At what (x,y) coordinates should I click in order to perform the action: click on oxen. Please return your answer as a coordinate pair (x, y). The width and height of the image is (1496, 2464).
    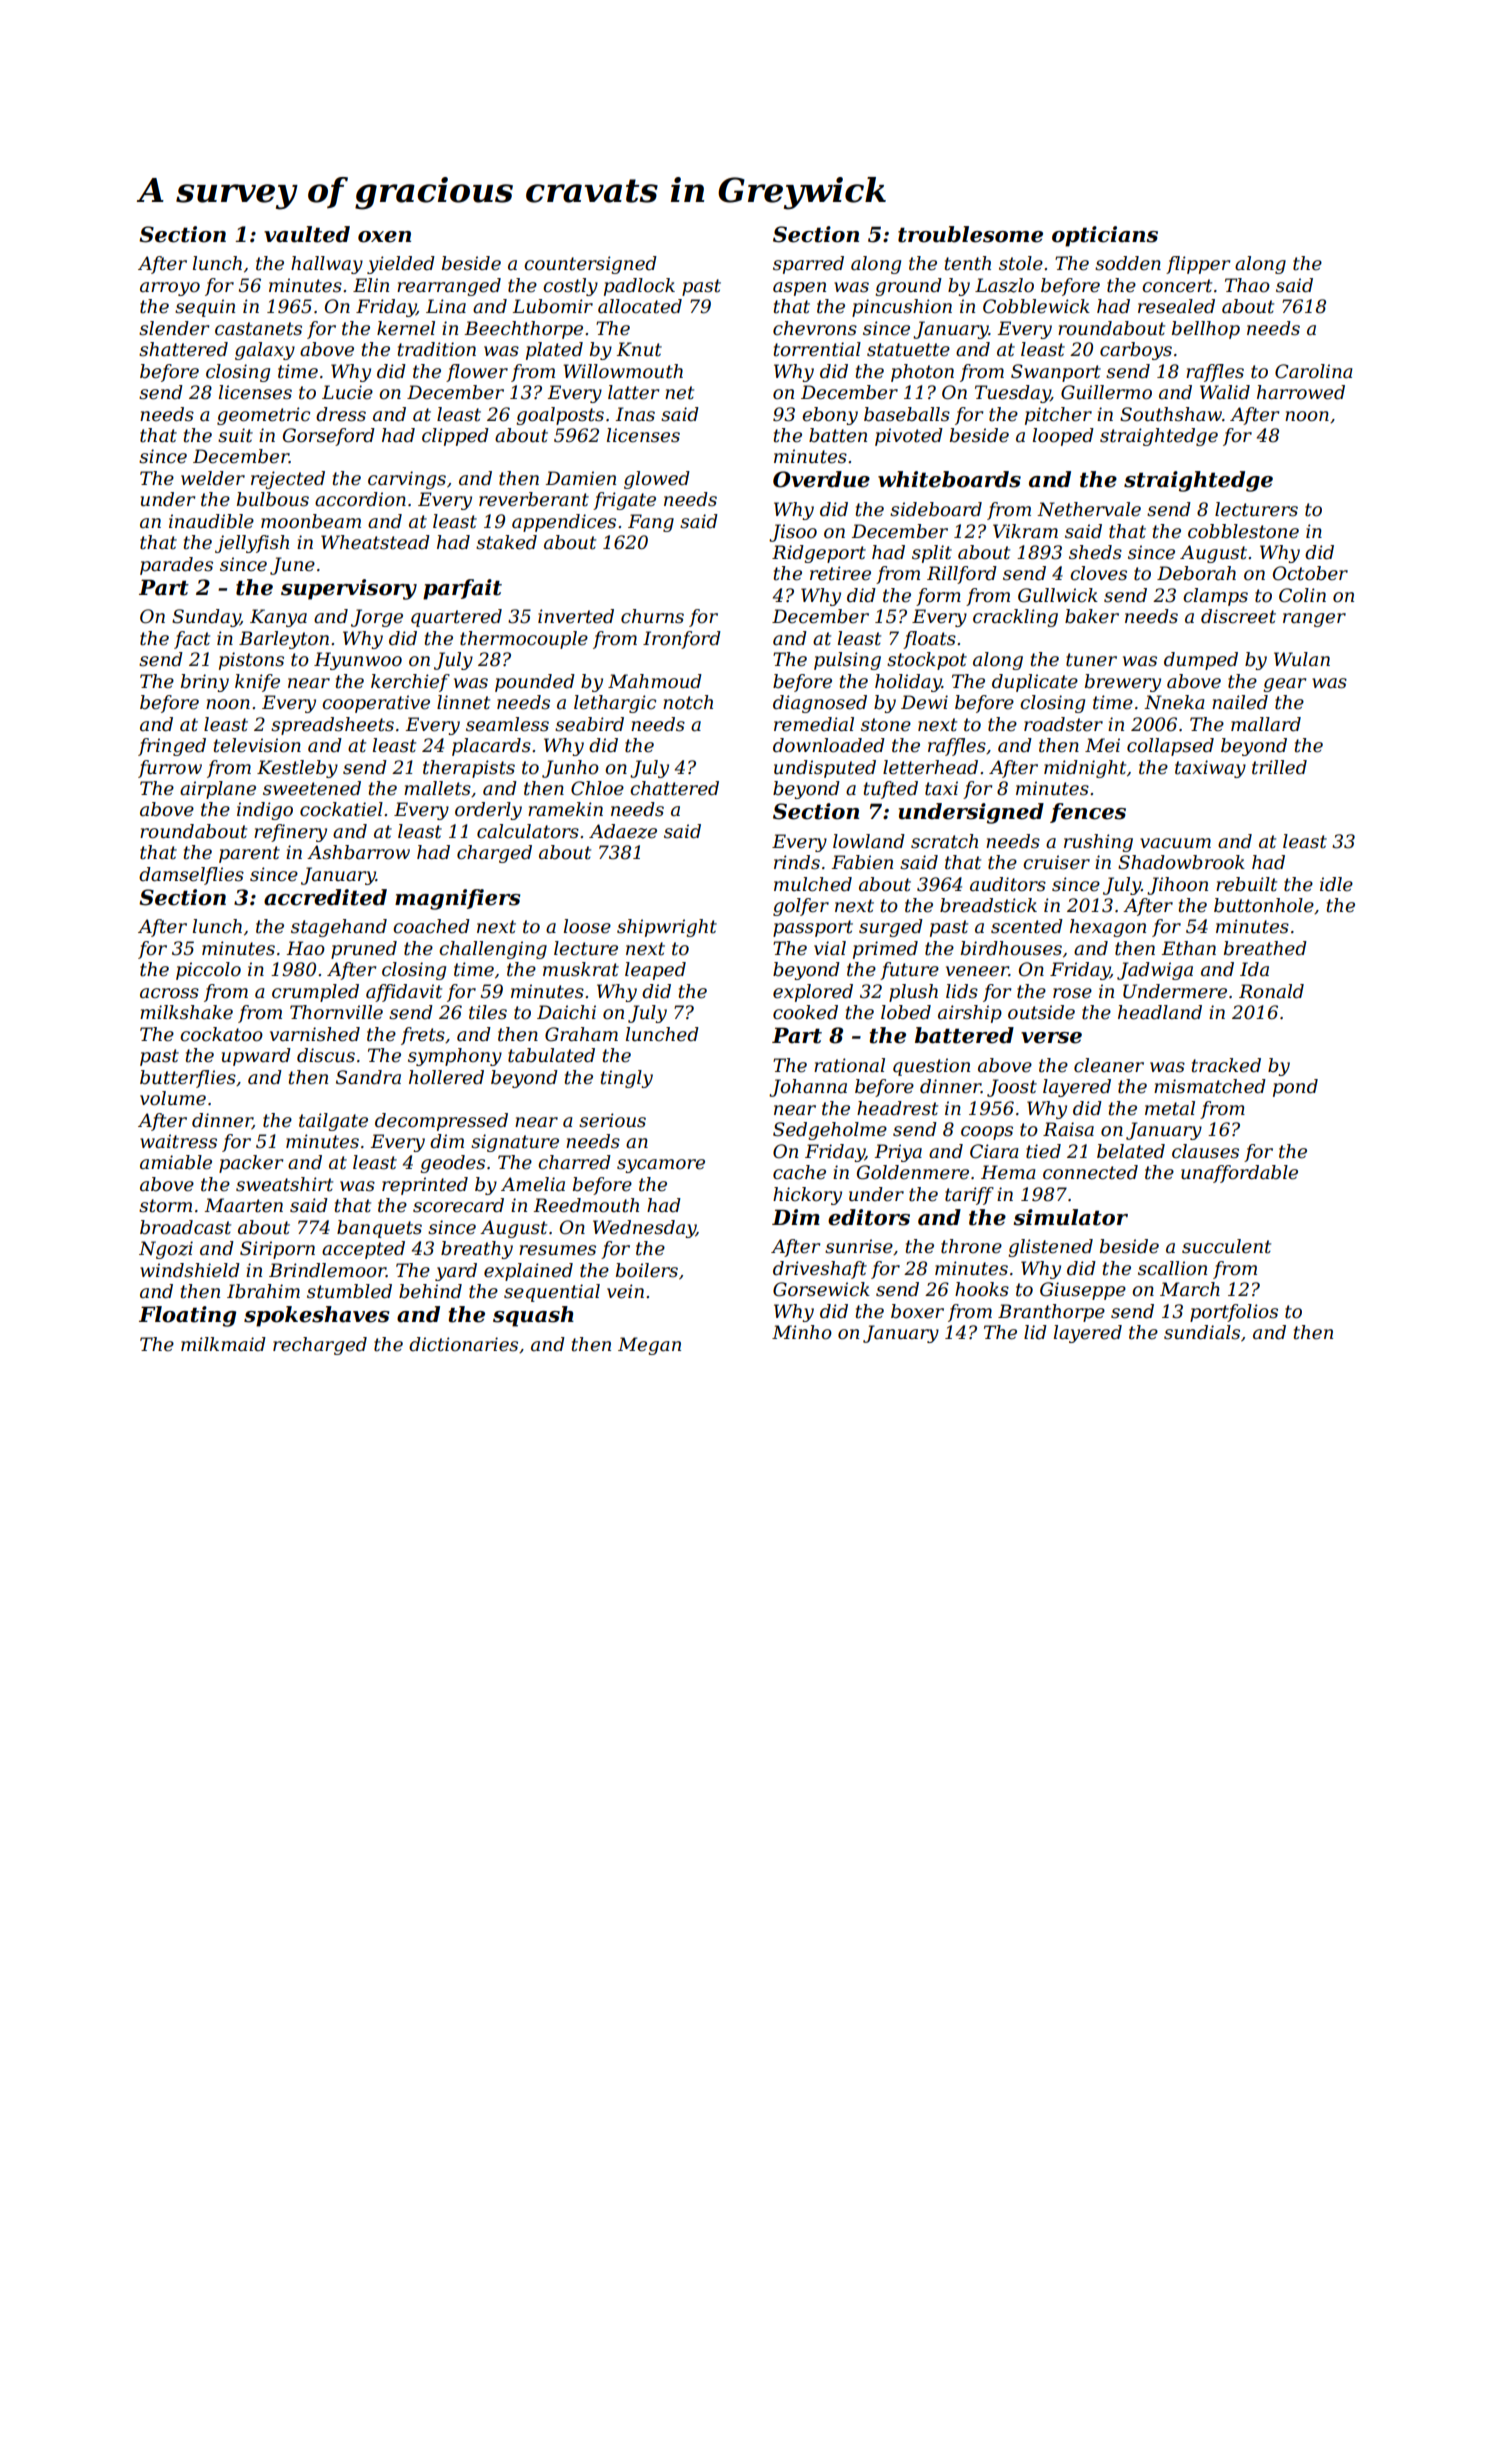
    Looking at the image, I should click on (384, 237).
